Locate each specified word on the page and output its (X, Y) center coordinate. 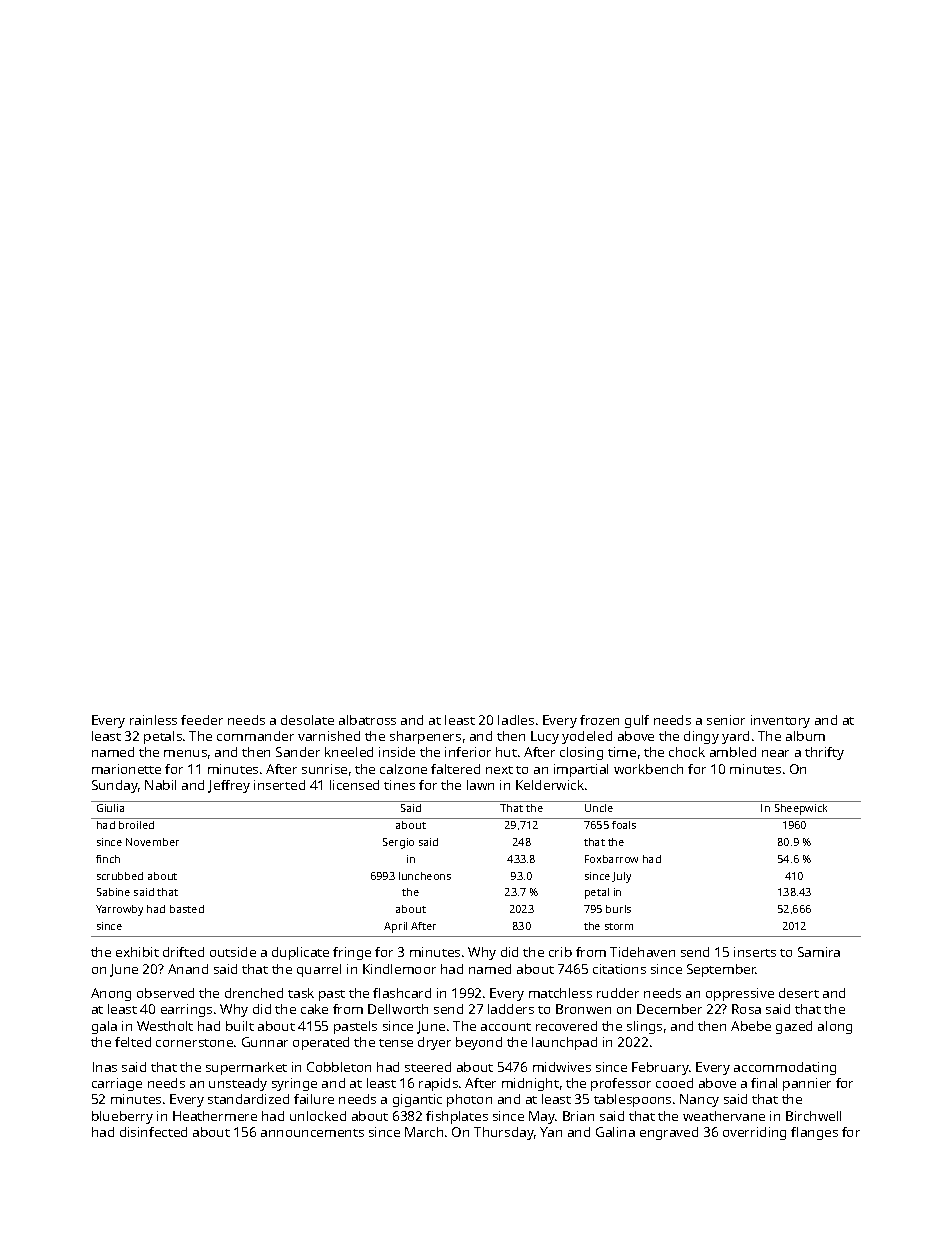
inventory (780, 721)
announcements (312, 1133)
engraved (669, 1133)
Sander (298, 752)
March (424, 1132)
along (835, 1027)
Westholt (165, 1026)
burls (618, 909)
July (621, 877)
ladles (516, 720)
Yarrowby (119, 910)
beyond (479, 1043)
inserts (755, 952)
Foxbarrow (611, 859)
